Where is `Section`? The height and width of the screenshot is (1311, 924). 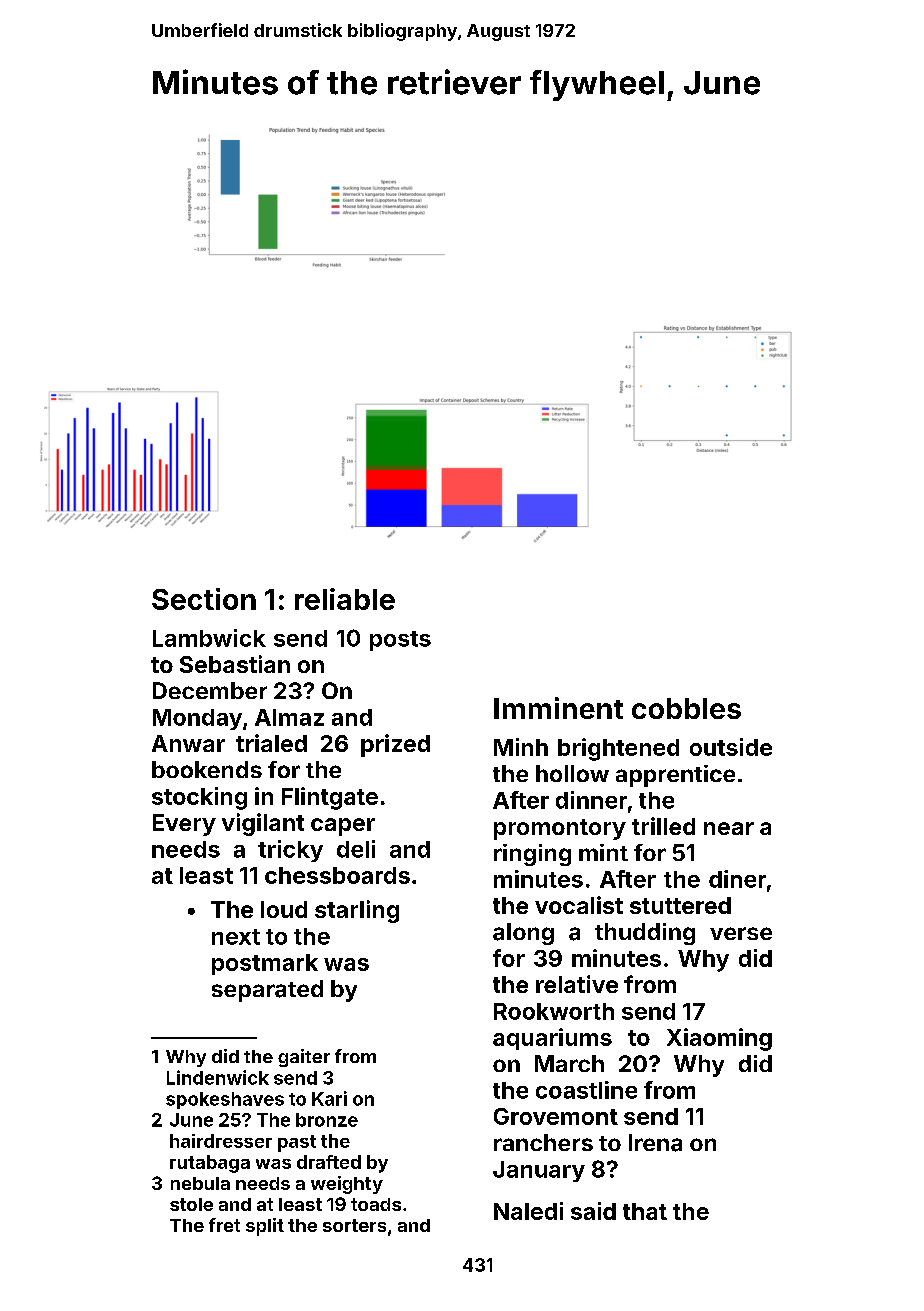 Section is located at coordinates (204, 599).
